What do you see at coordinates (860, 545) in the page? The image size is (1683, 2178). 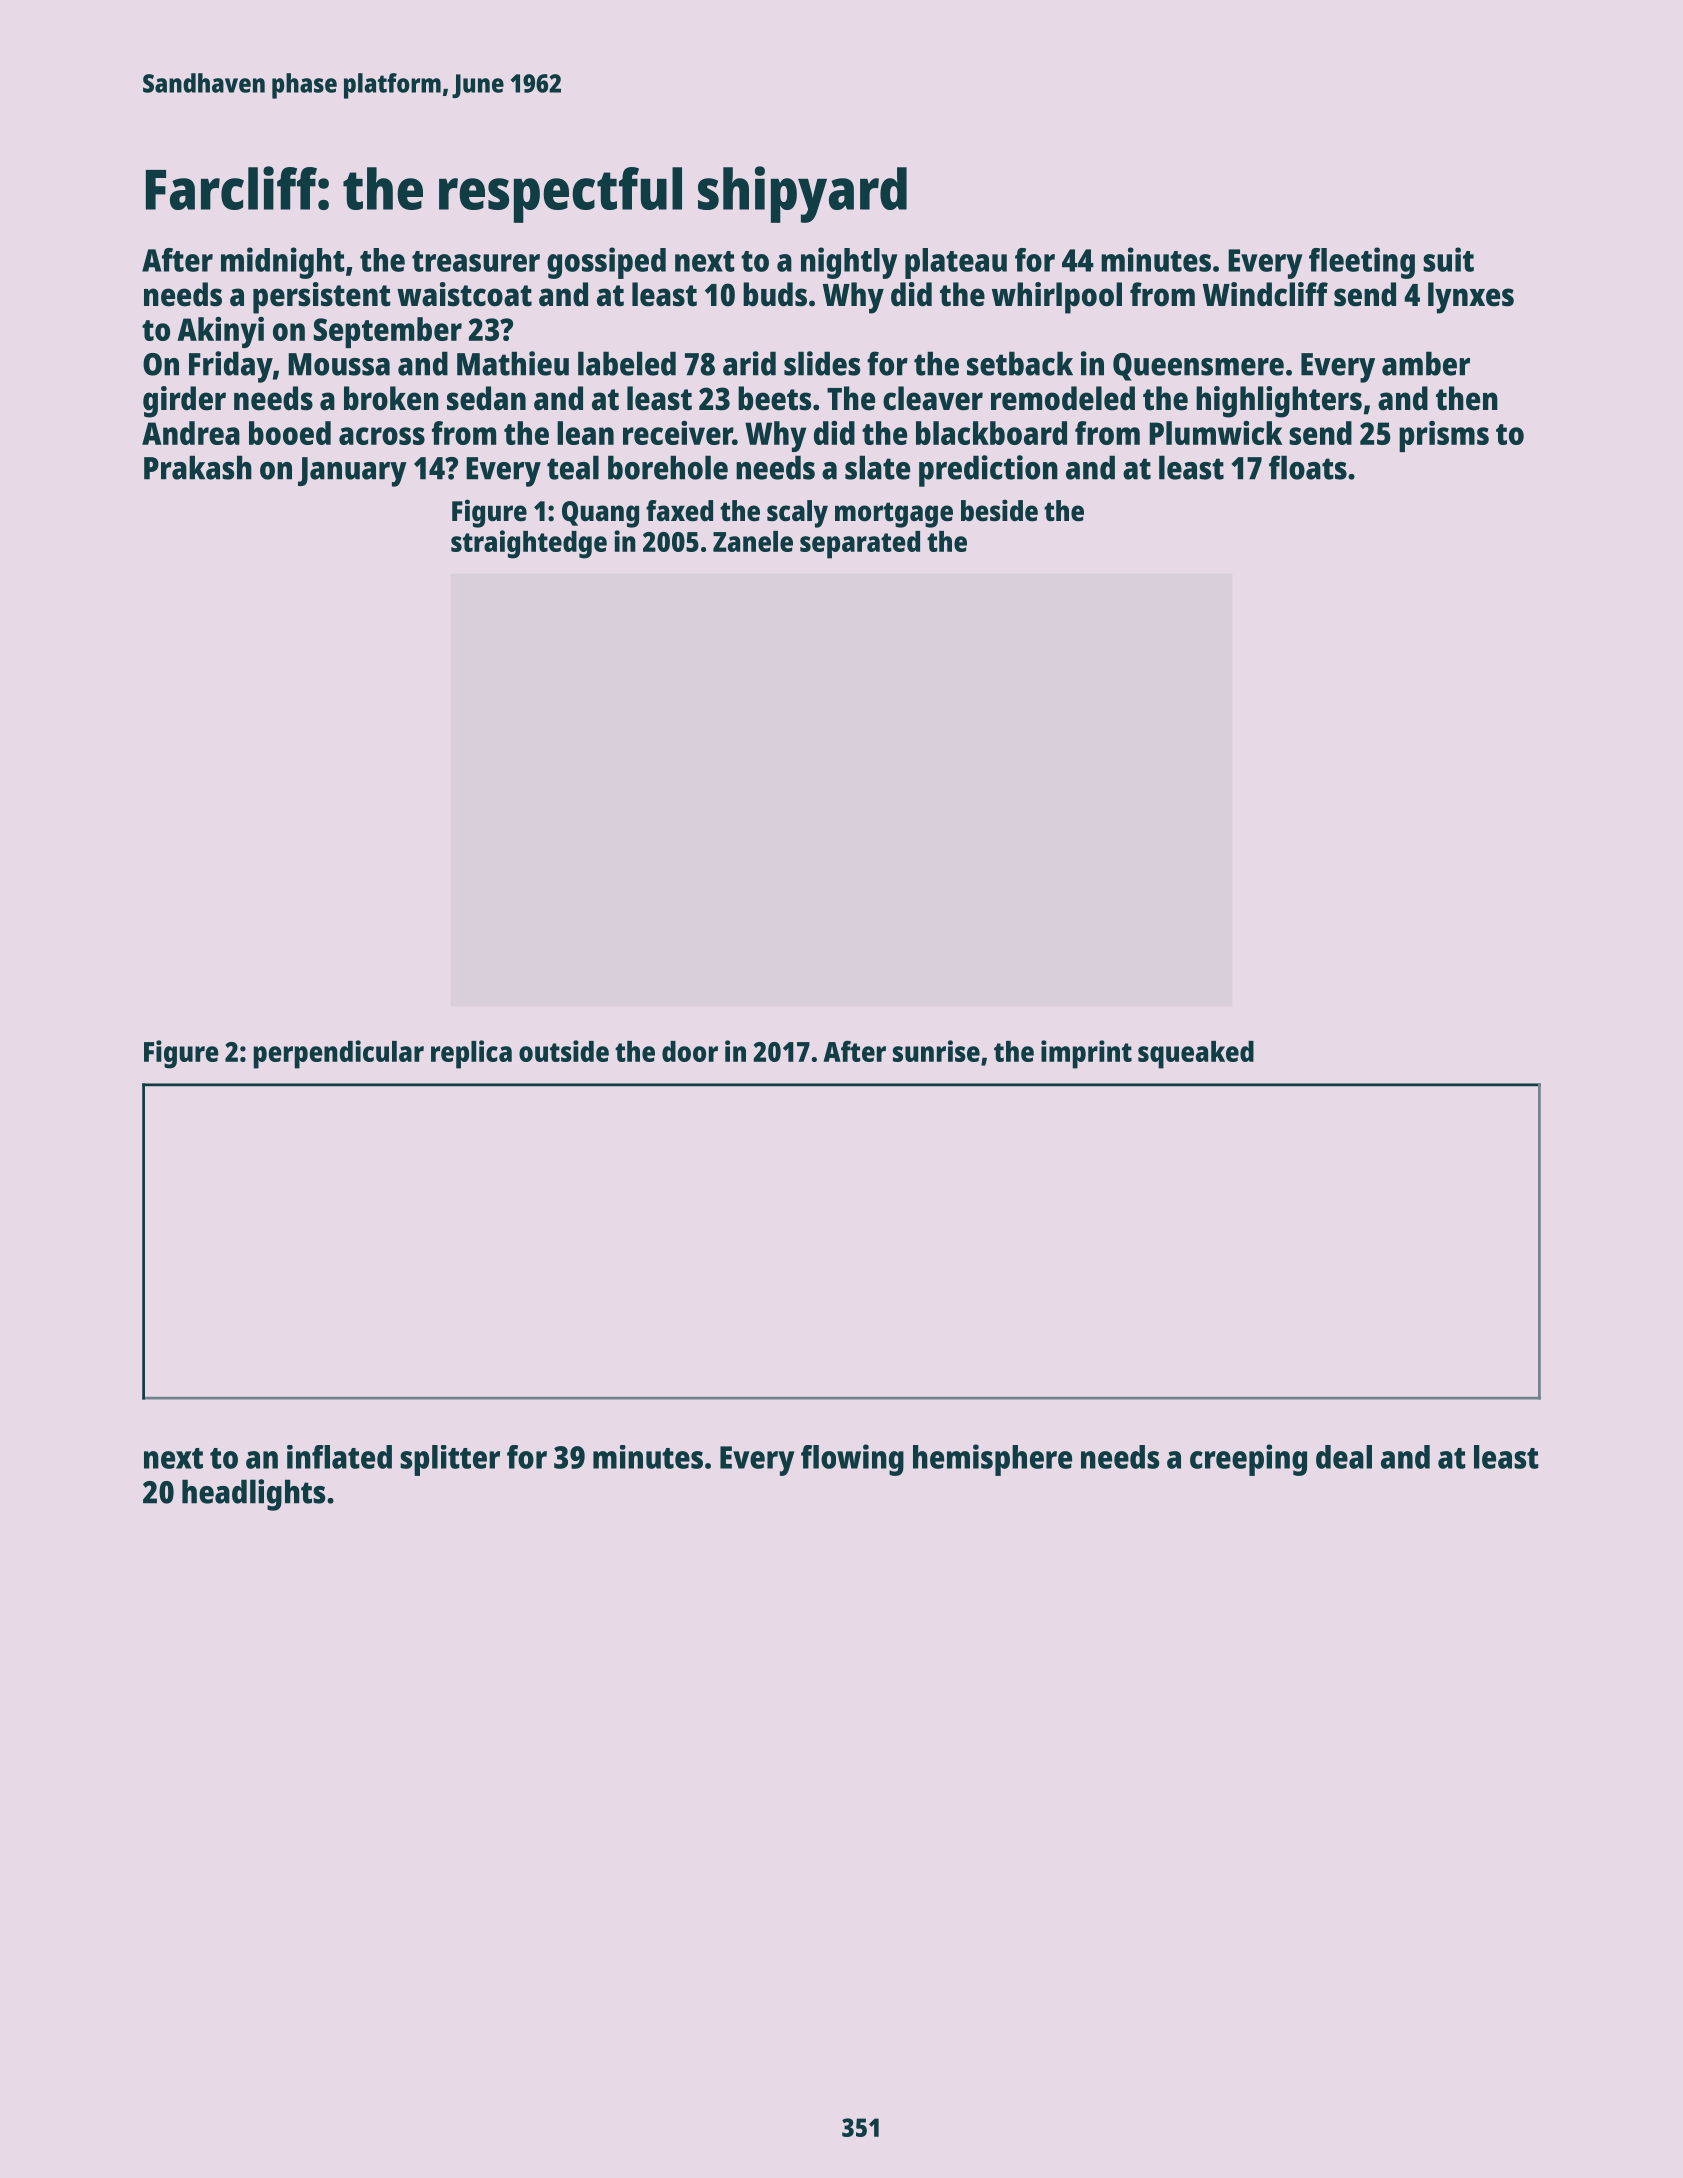 I see `separated` at bounding box center [860, 545].
